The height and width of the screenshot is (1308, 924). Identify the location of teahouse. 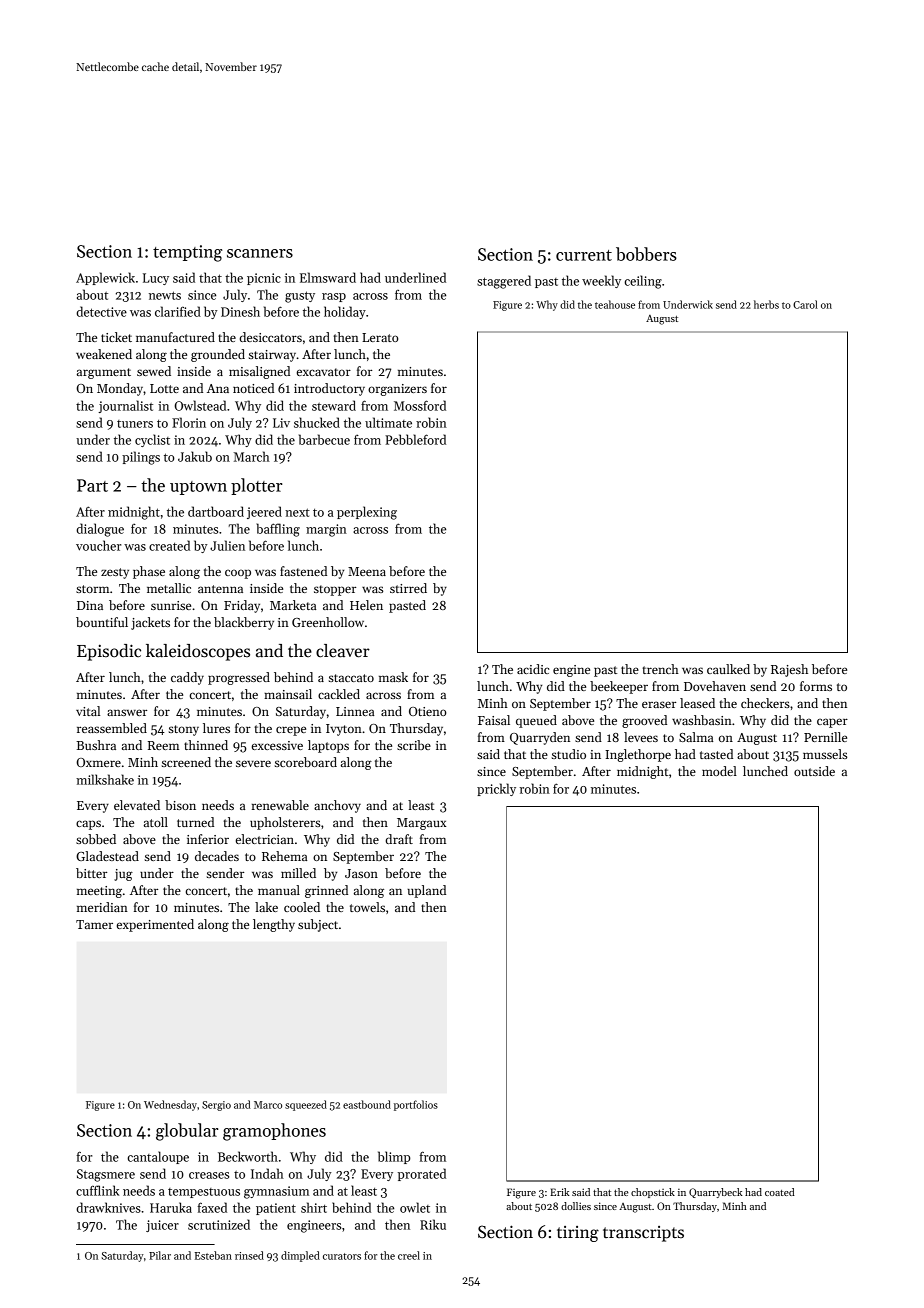
(615, 304).
